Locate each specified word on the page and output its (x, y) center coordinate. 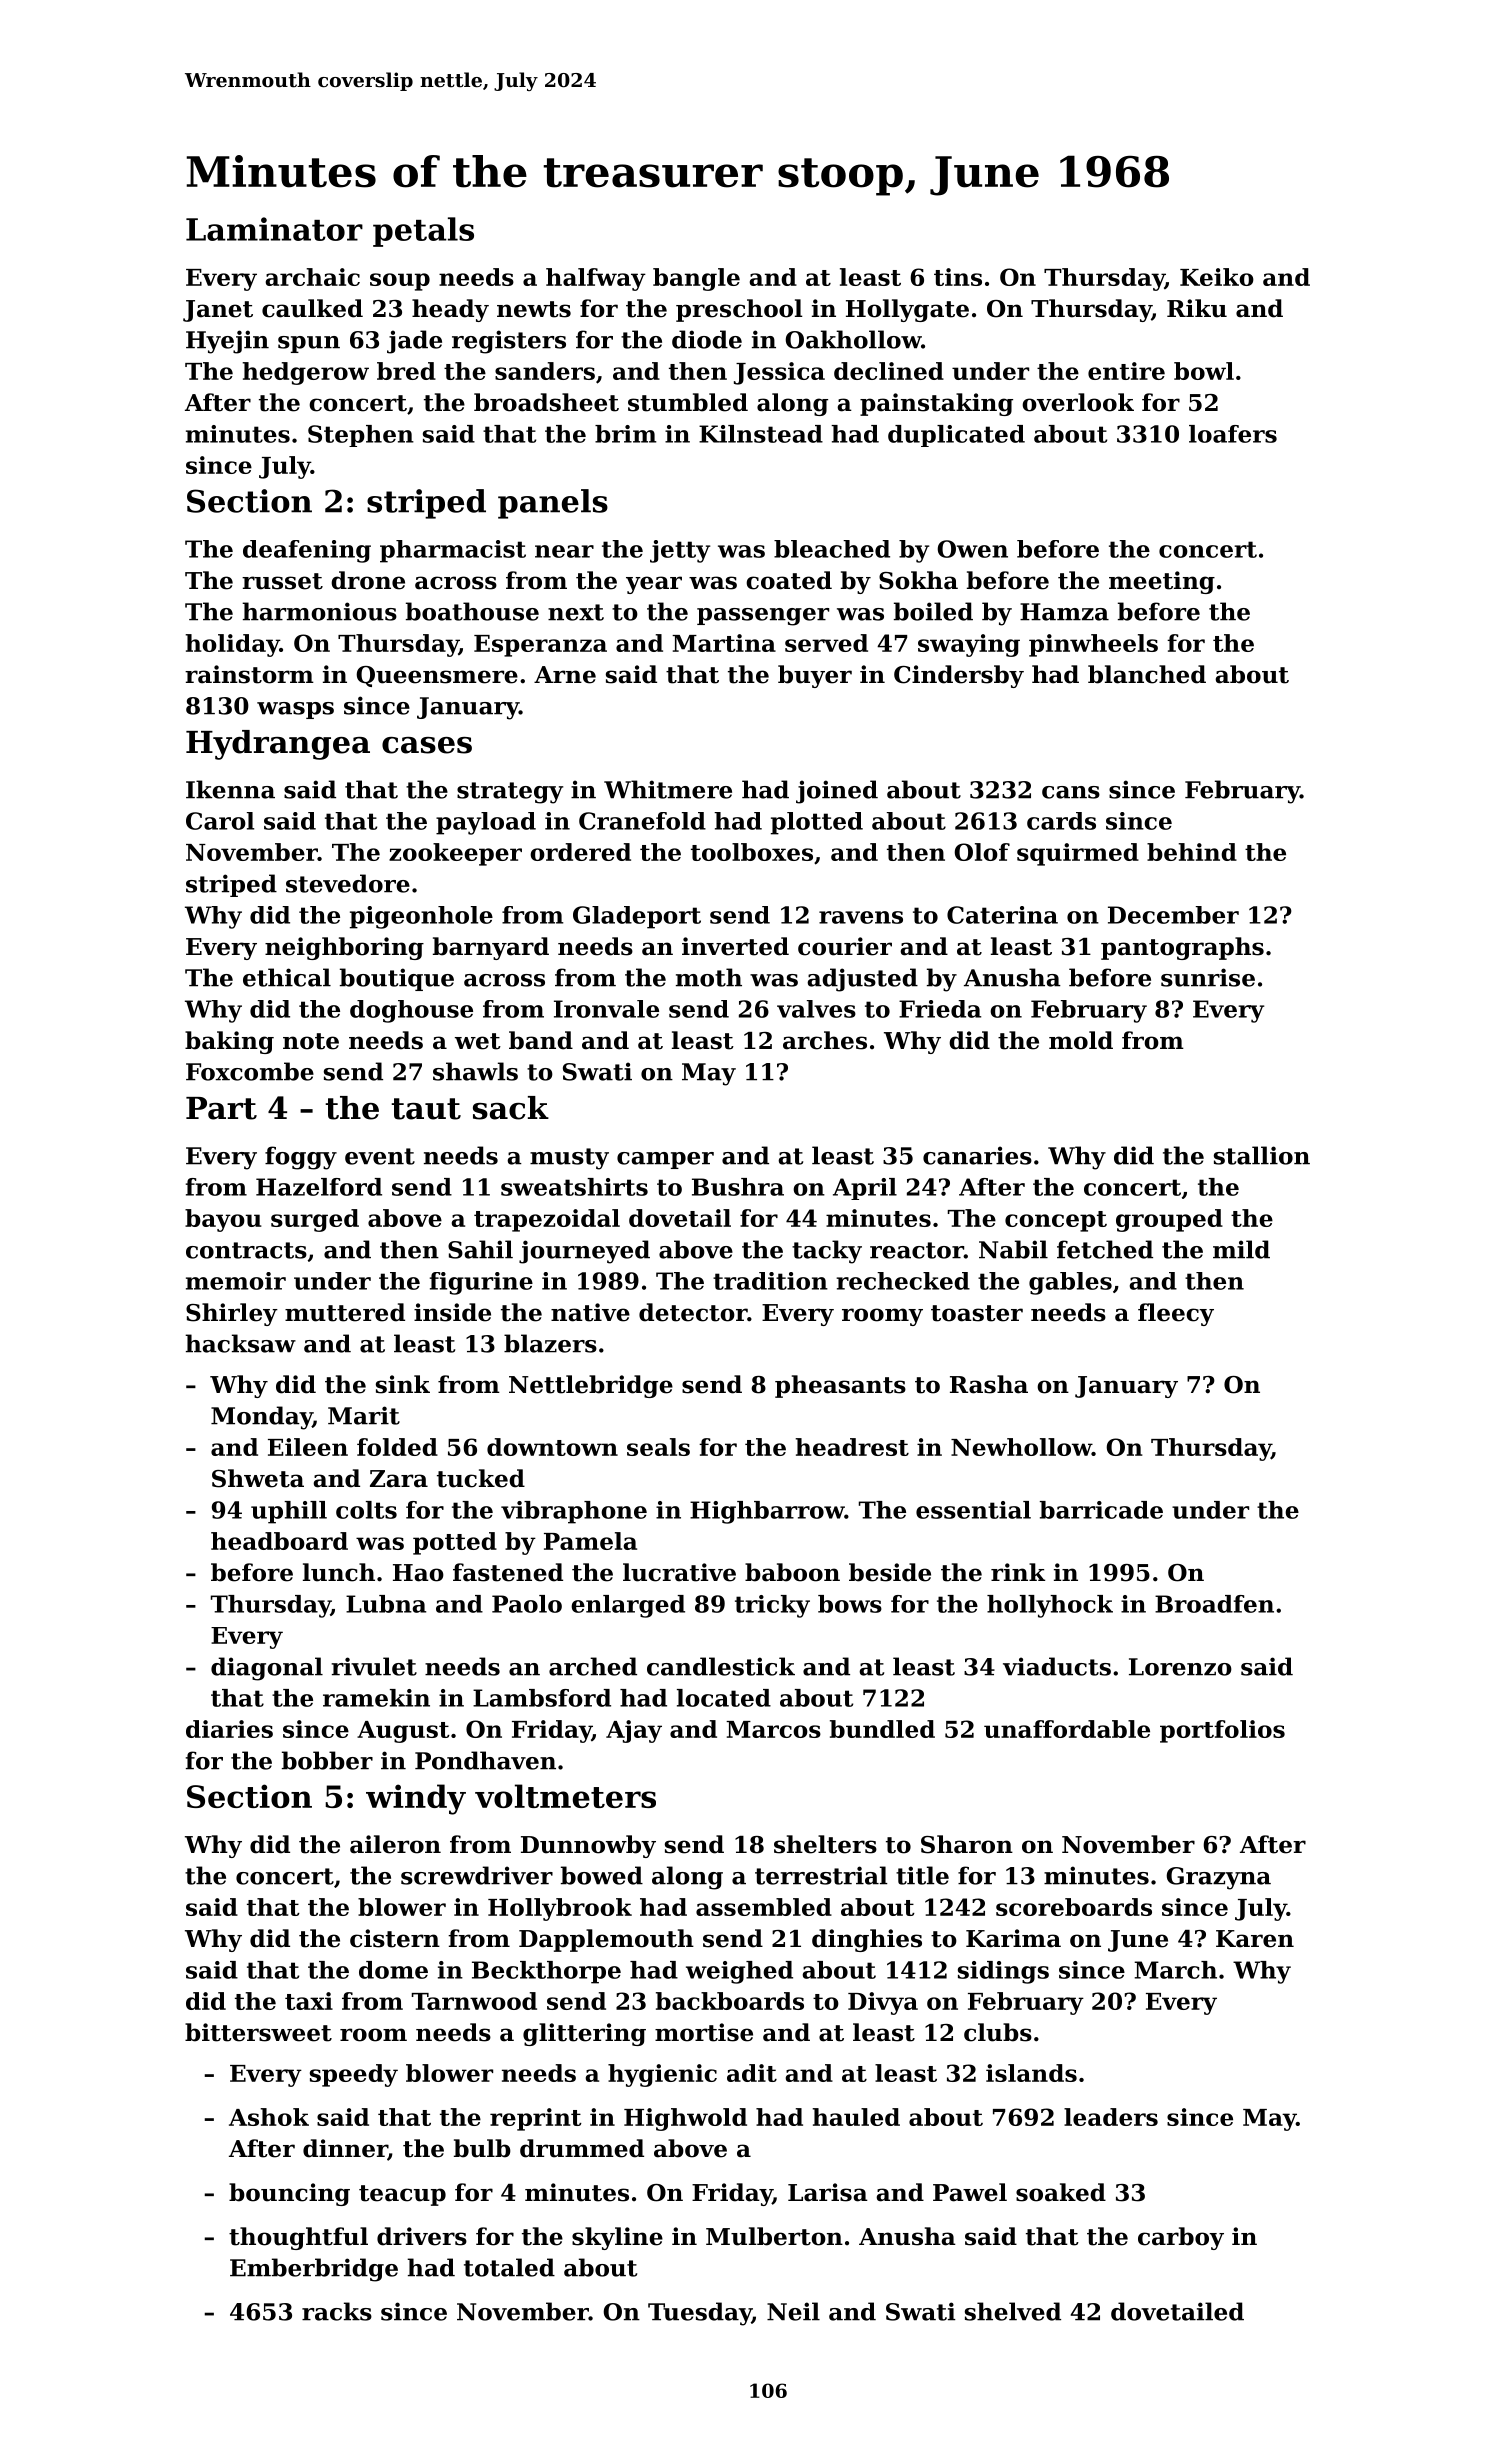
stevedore (348, 883)
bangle (696, 279)
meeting (1162, 582)
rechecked (903, 1281)
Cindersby (959, 676)
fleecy (1176, 1314)
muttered (345, 1312)
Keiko (1217, 277)
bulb (482, 2148)
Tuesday (700, 2314)
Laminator (274, 229)
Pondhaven (485, 1760)
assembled (764, 1907)
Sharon (967, 1844)
